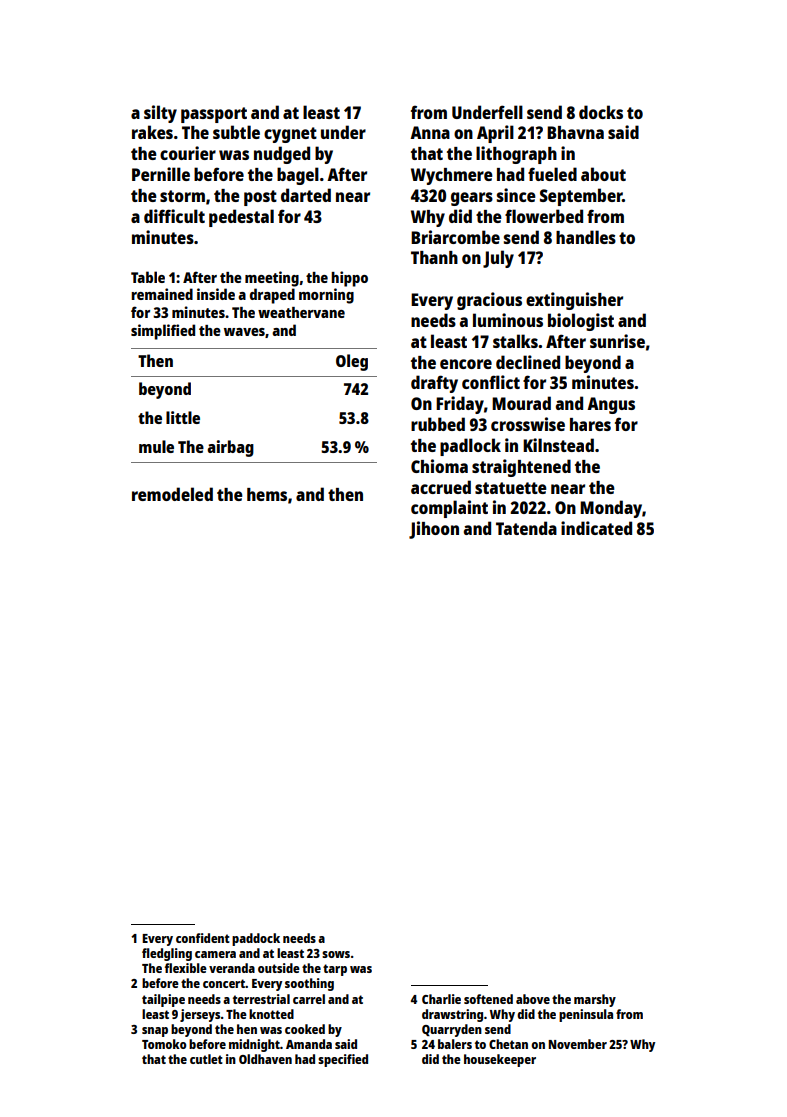 Image resolution: width=787 pixels, height=1117 pixels. Describe the element at coordinates (577, 1044) in the screenshot. I see `November` at that location.
